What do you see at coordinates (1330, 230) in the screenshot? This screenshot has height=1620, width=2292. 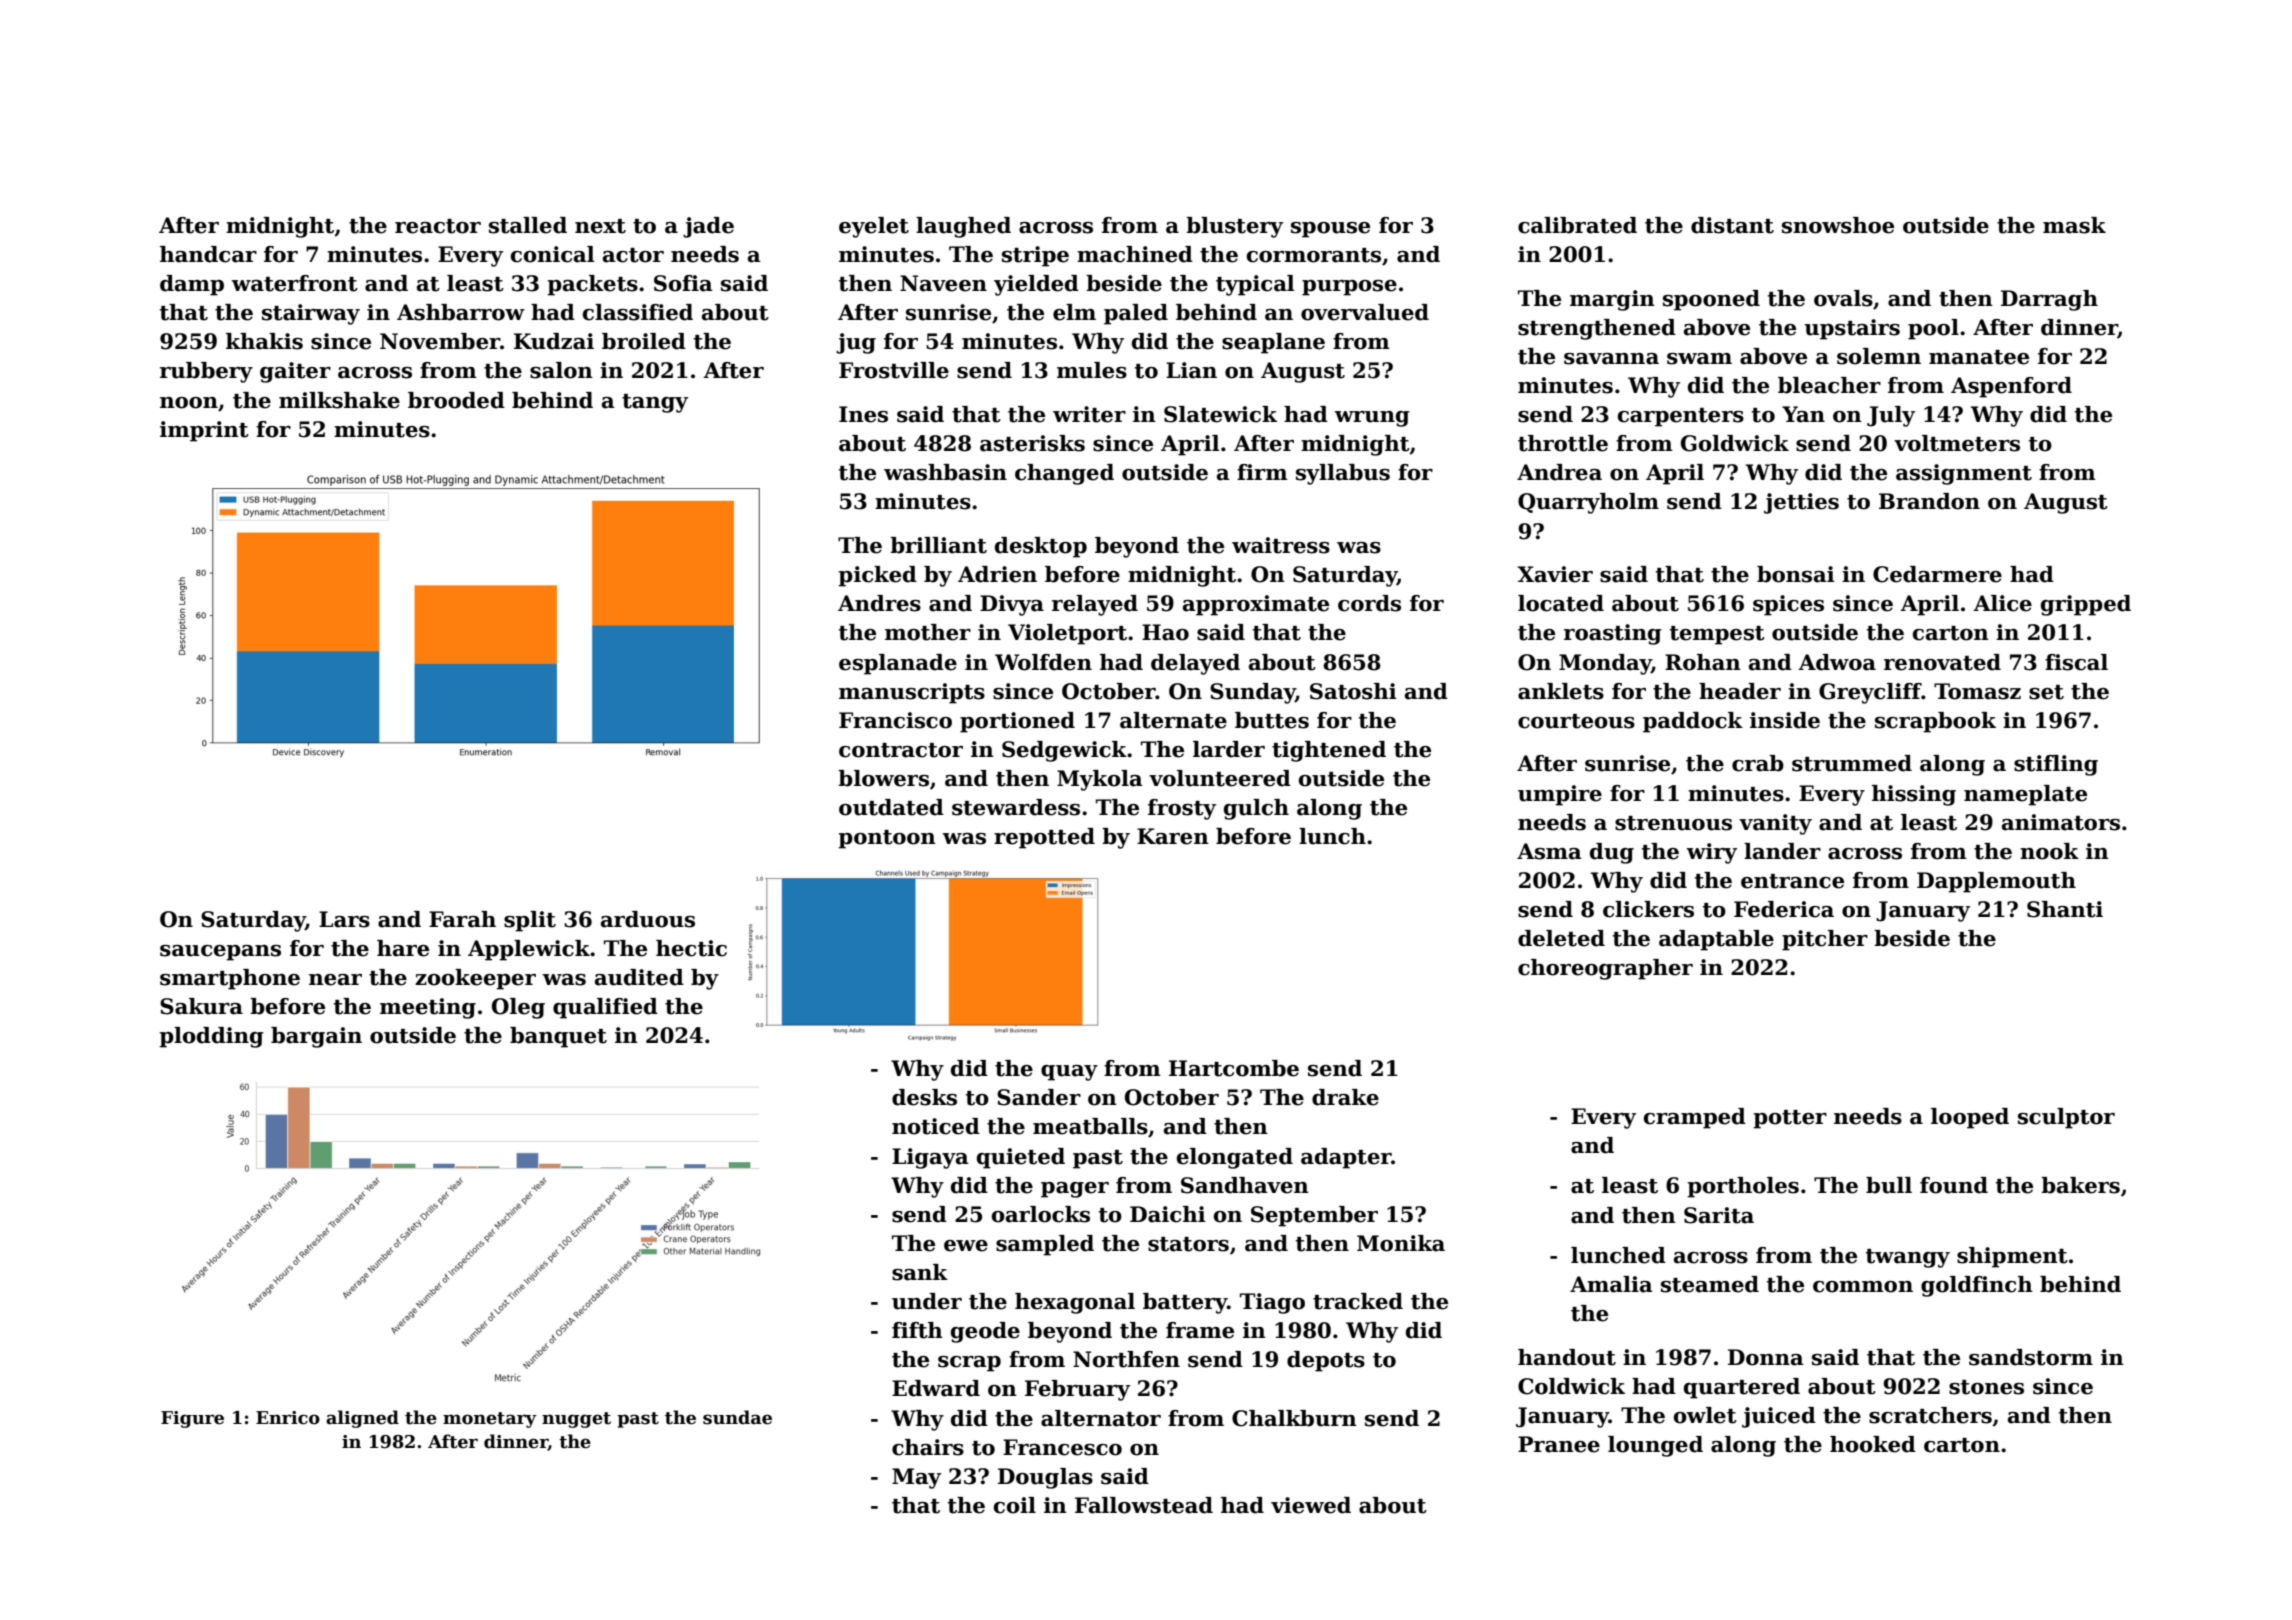 I see `spouse` at bounding box center [1330, 230].
